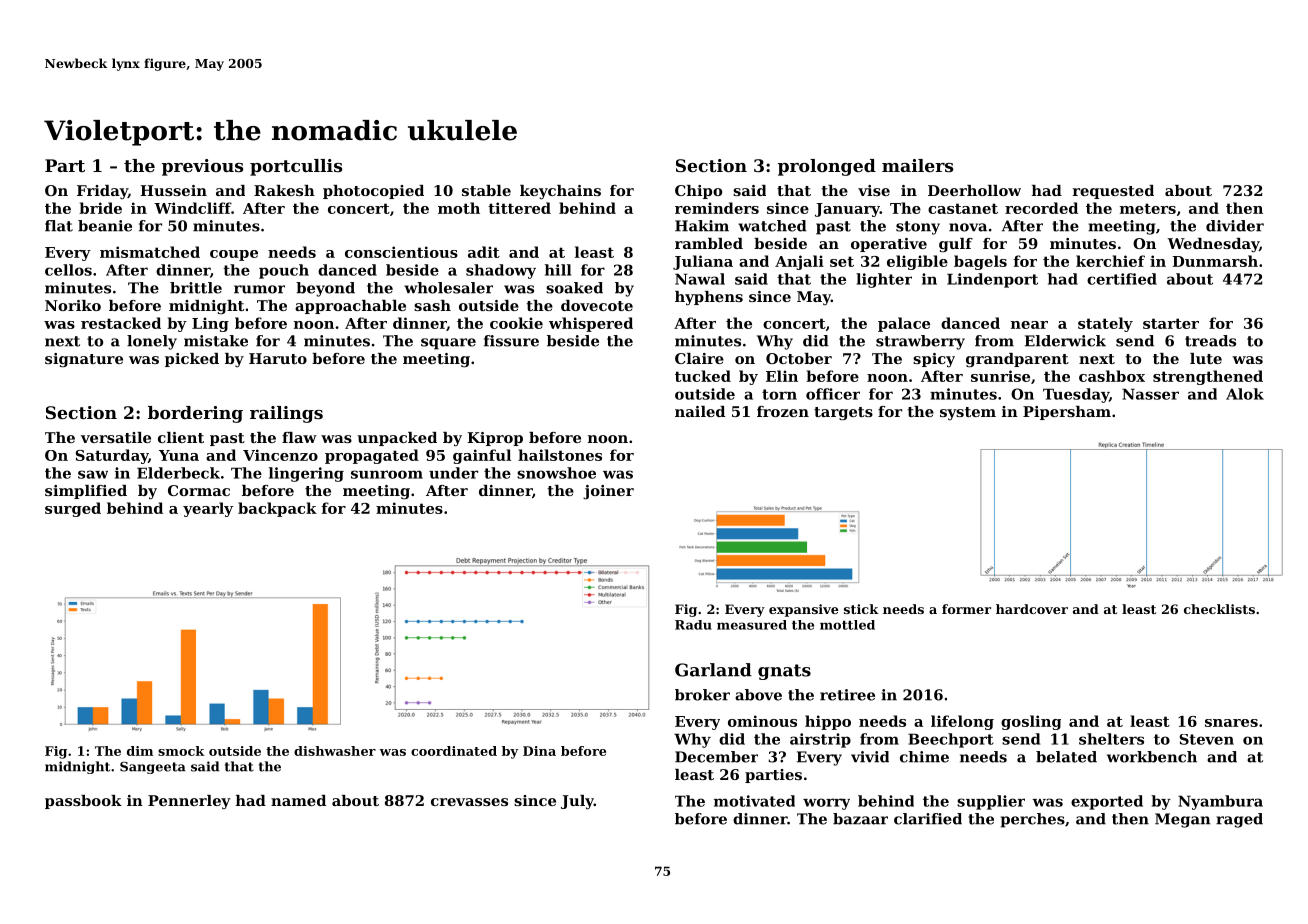 This screenshot has height=924, width=1308. What do you see at coordinates (762, 721) in the screenshot?
I see `ominous` at bounding box center [762, 721].
